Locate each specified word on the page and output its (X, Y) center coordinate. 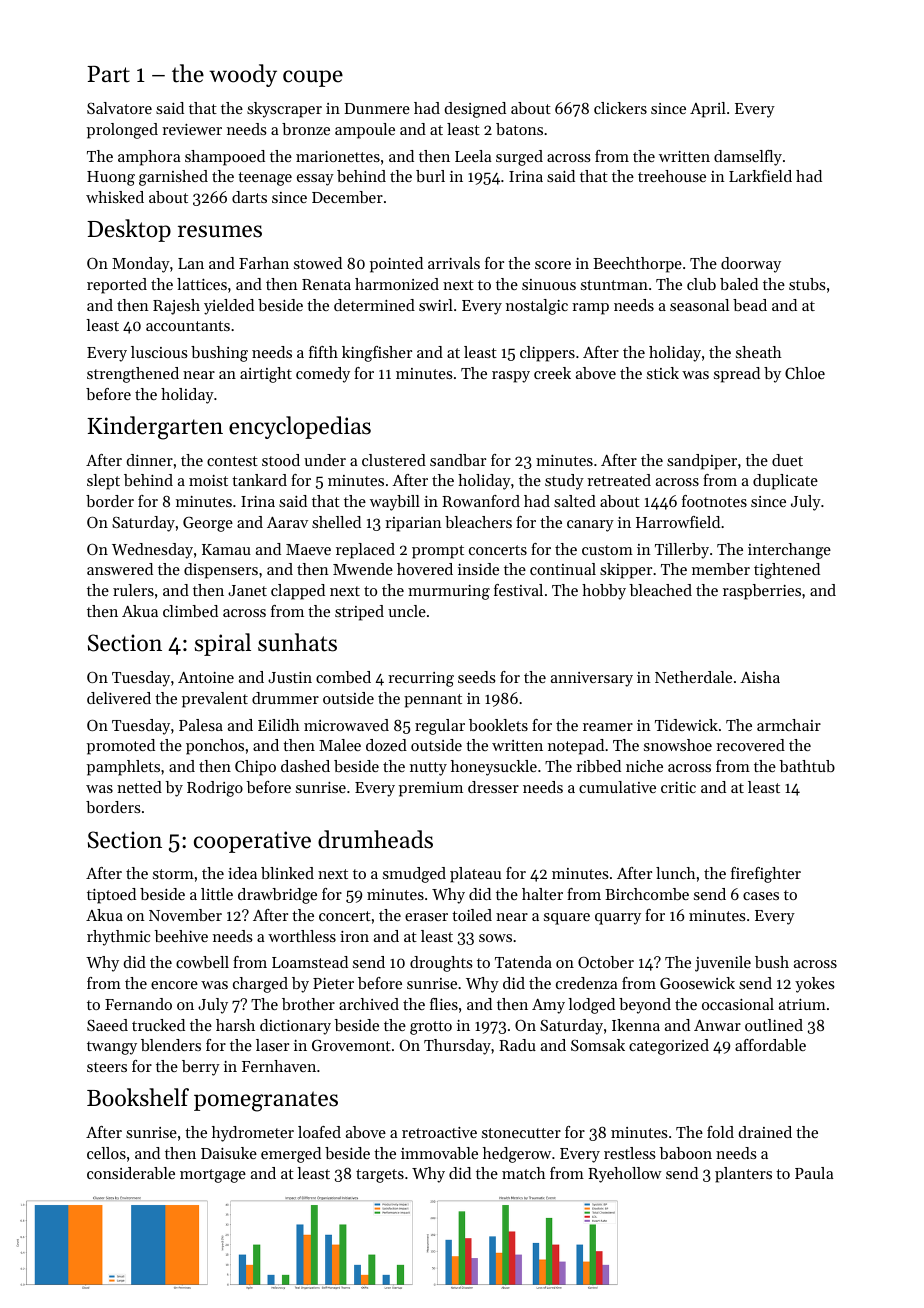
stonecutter (521, 1133)
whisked (115, 197)
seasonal (699, 305)
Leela (473, 156)
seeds (477, 677)
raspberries (762, 592)
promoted (121, 747)
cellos (106, 1153)
